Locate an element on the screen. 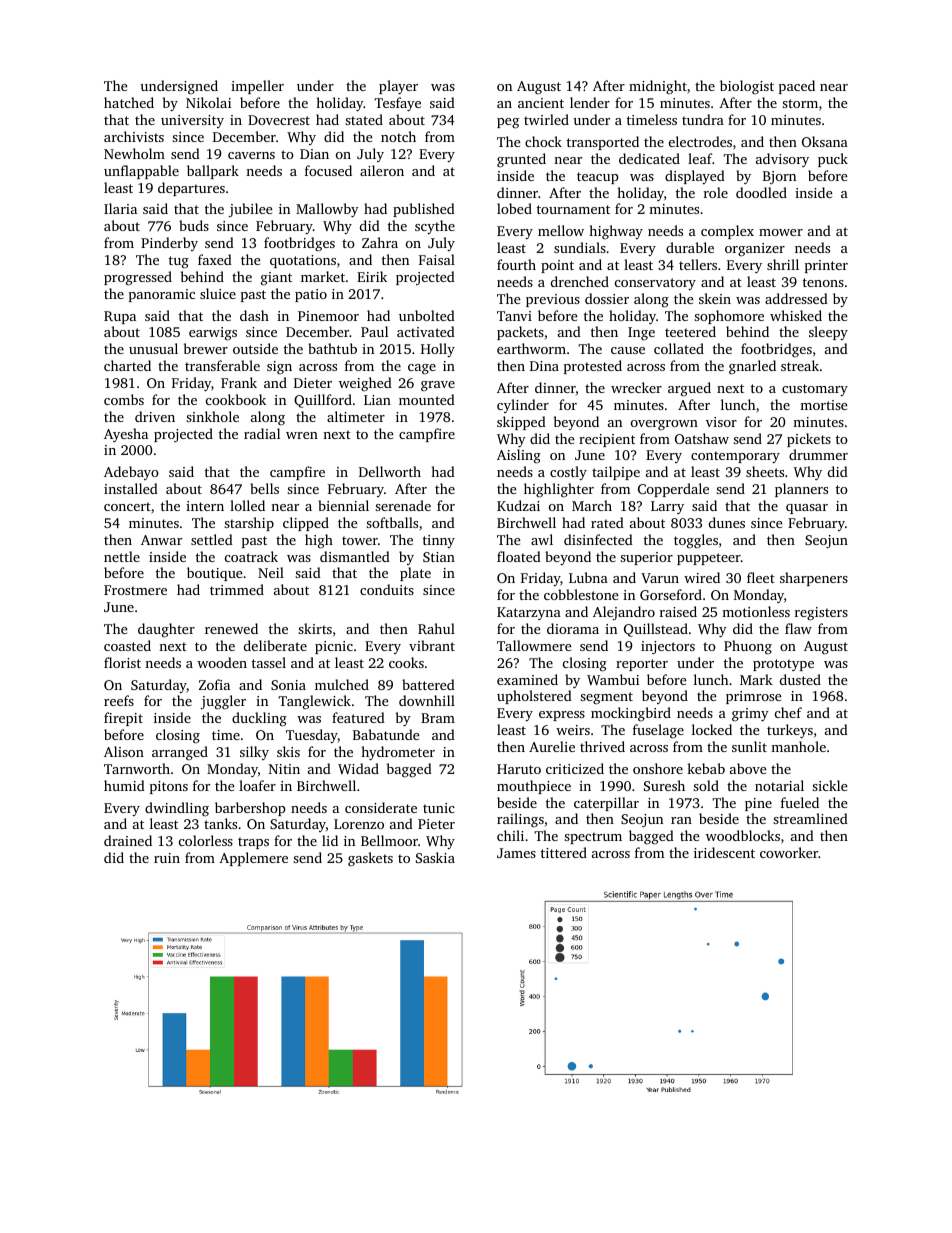 The image size is (952, 1233). previous is located at coordinates (553, 300).
